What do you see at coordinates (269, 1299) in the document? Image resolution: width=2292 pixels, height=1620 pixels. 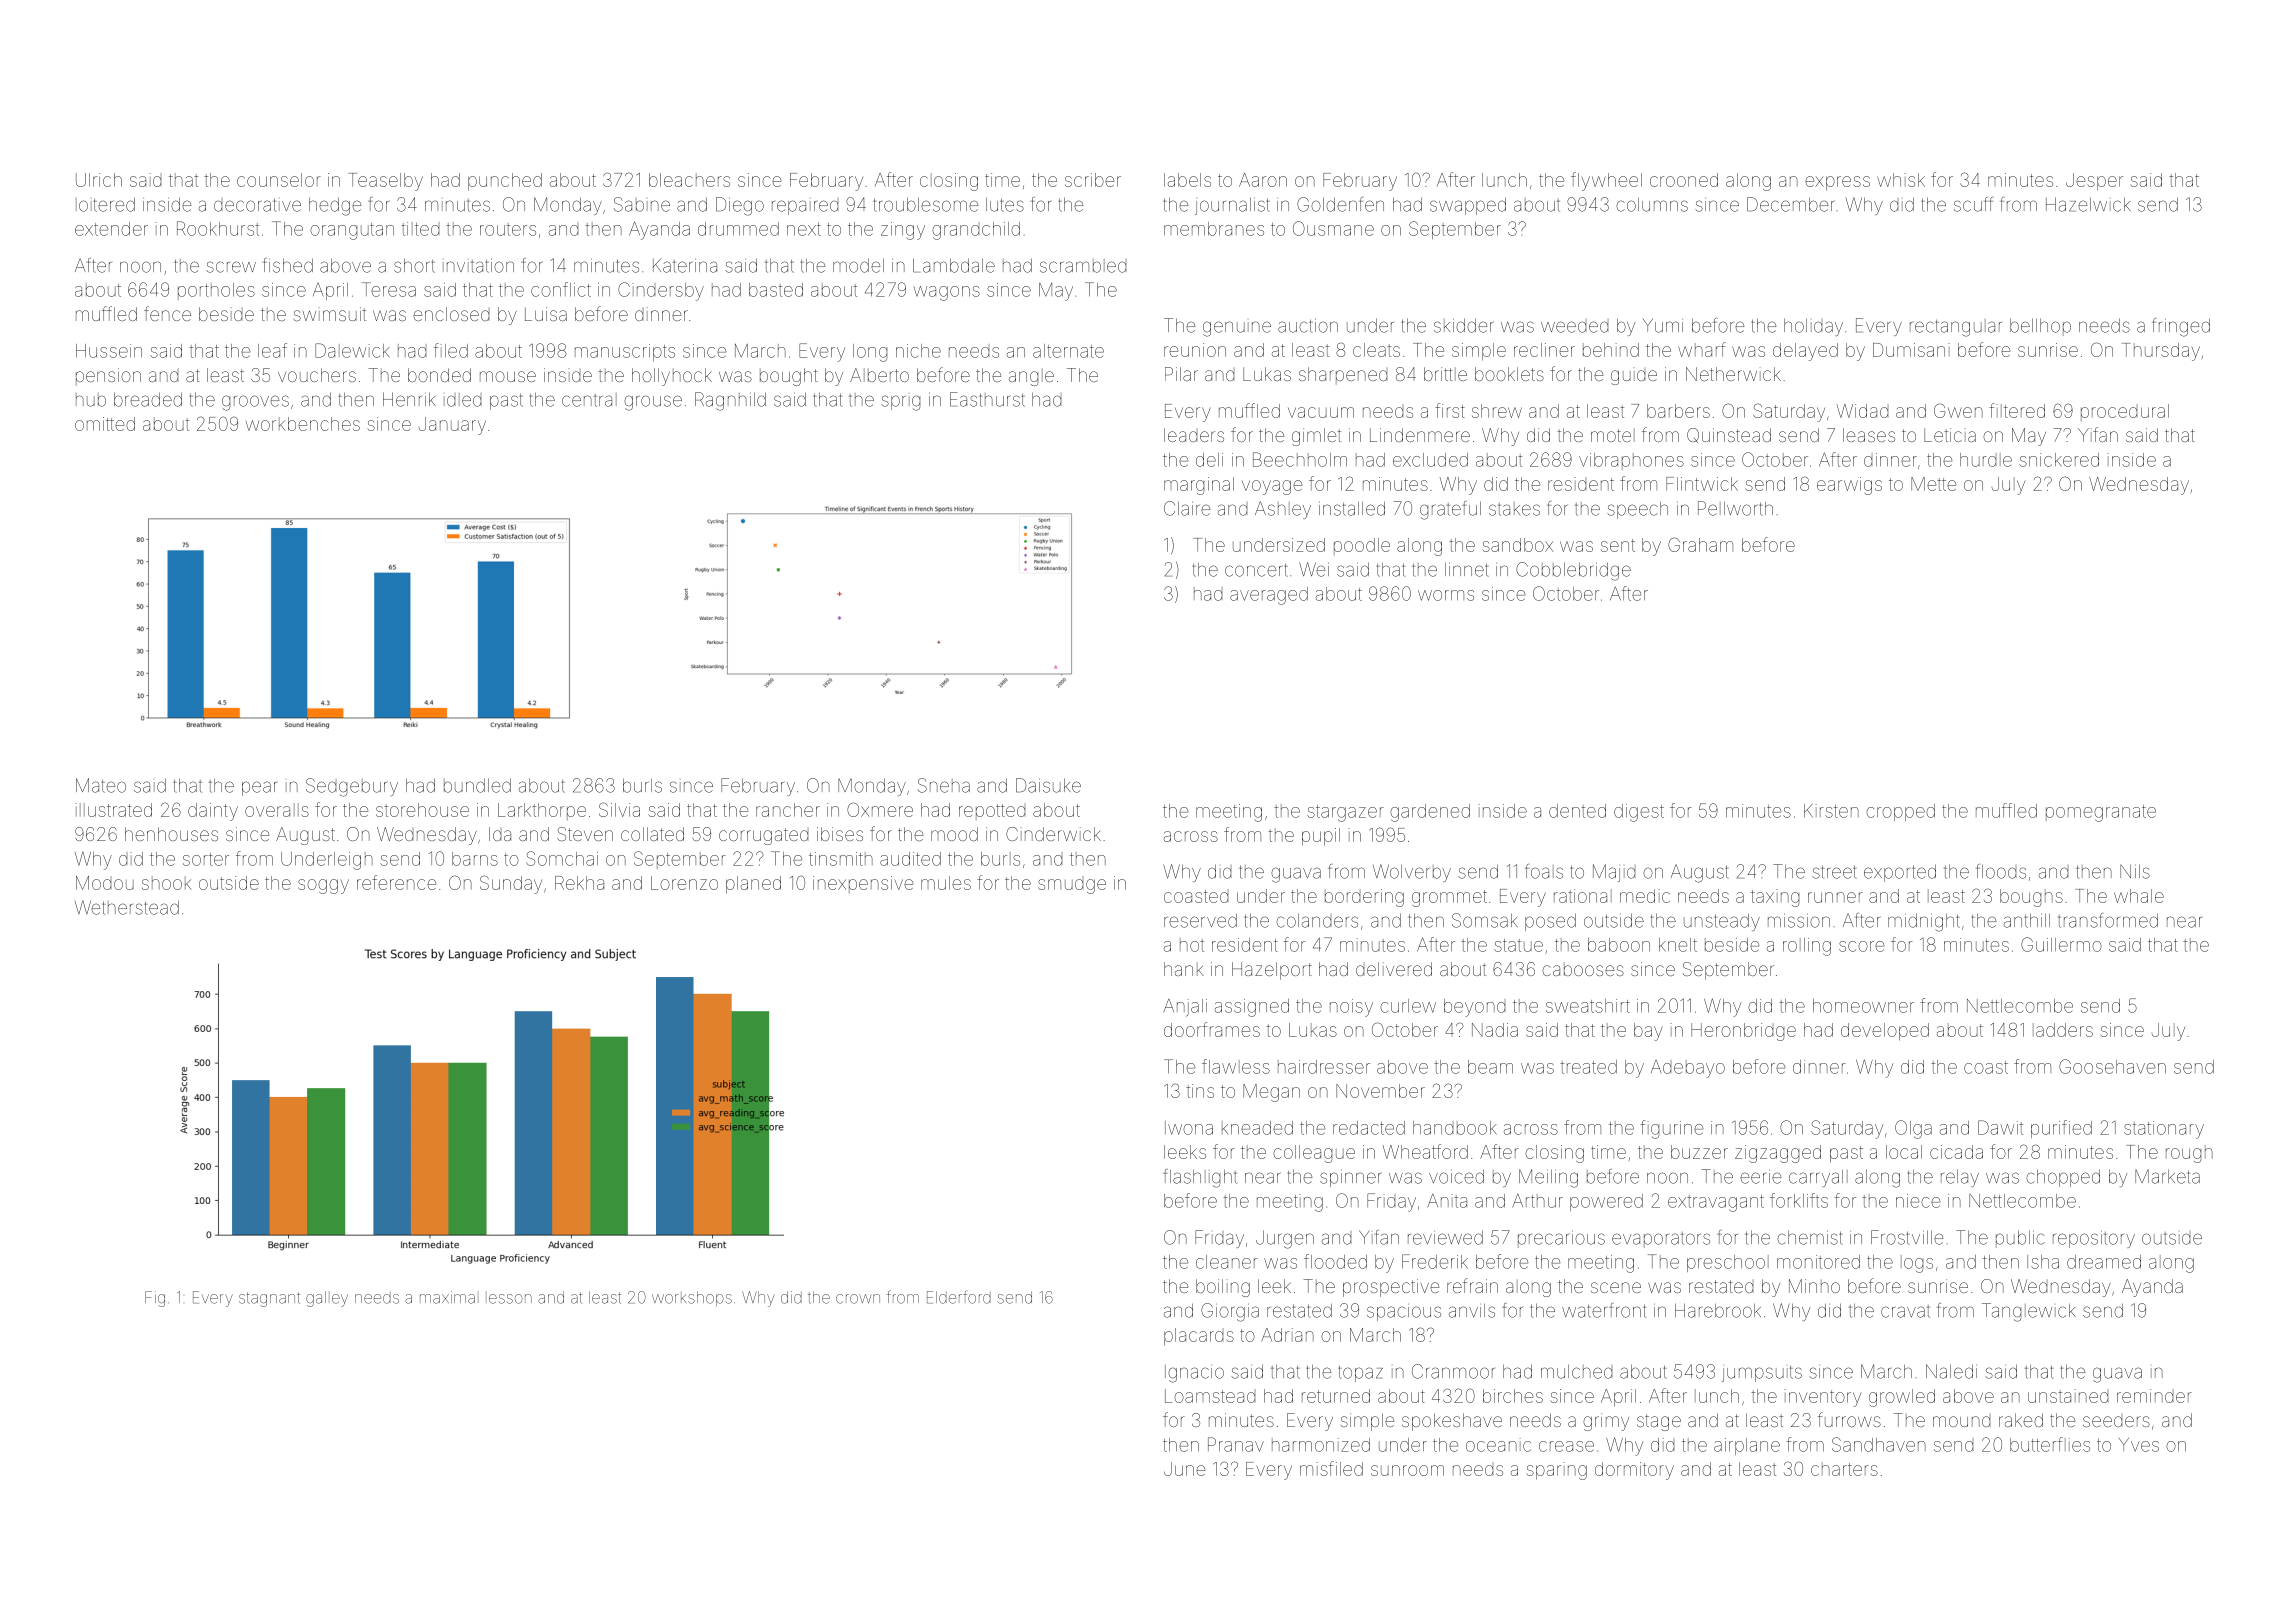 I see `stagnant` at bounding box center [269, 1299].
